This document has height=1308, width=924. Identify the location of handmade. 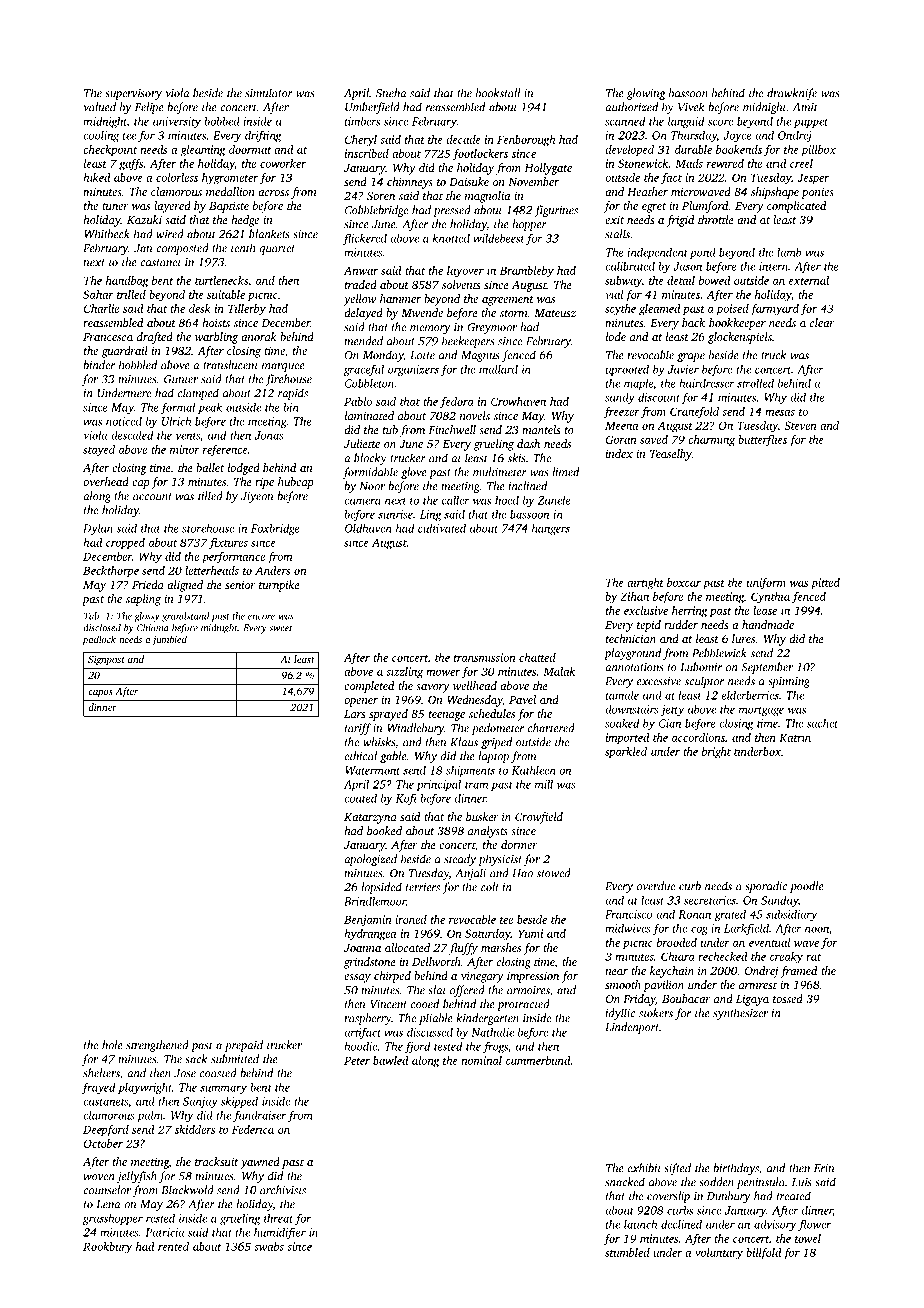
(768, 624).
